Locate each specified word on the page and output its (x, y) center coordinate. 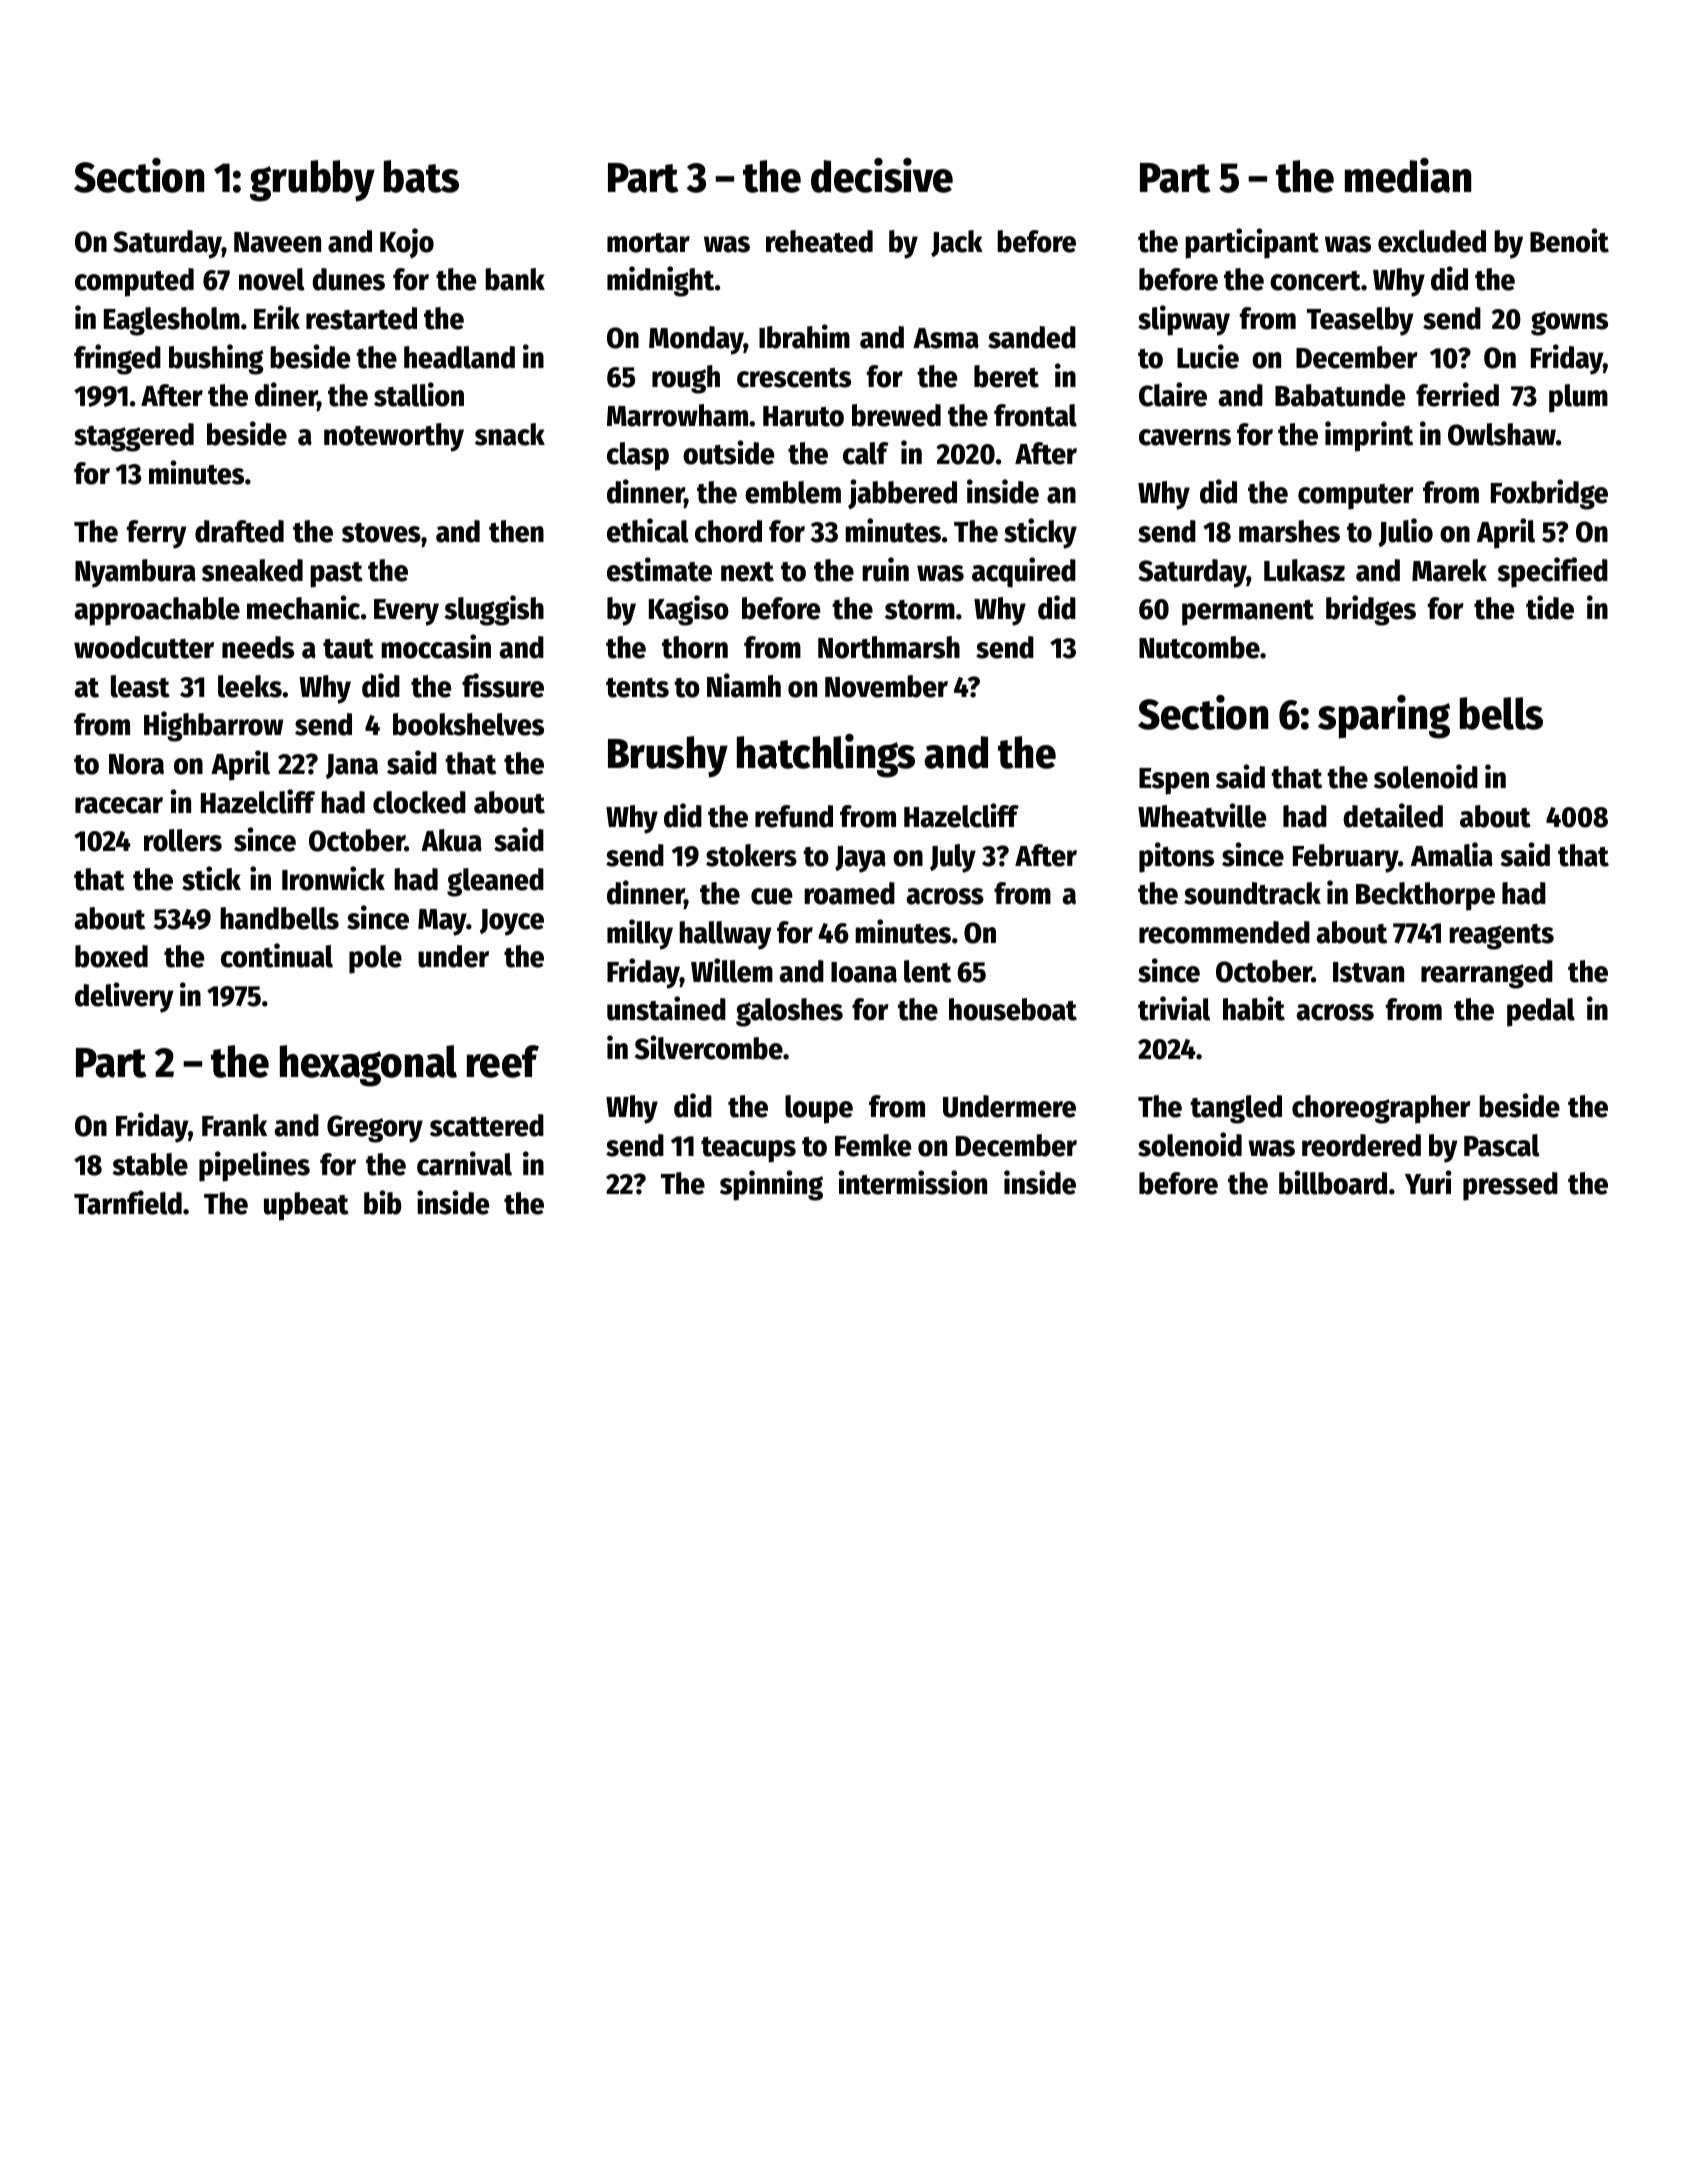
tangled (1236, 1109)
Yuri (1428, 1182)
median (1408, 175)
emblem (793, 492)
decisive (882, 175)
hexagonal (368, 1066)
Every (406, 612)
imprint (1369, 436)
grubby (312, 181)
